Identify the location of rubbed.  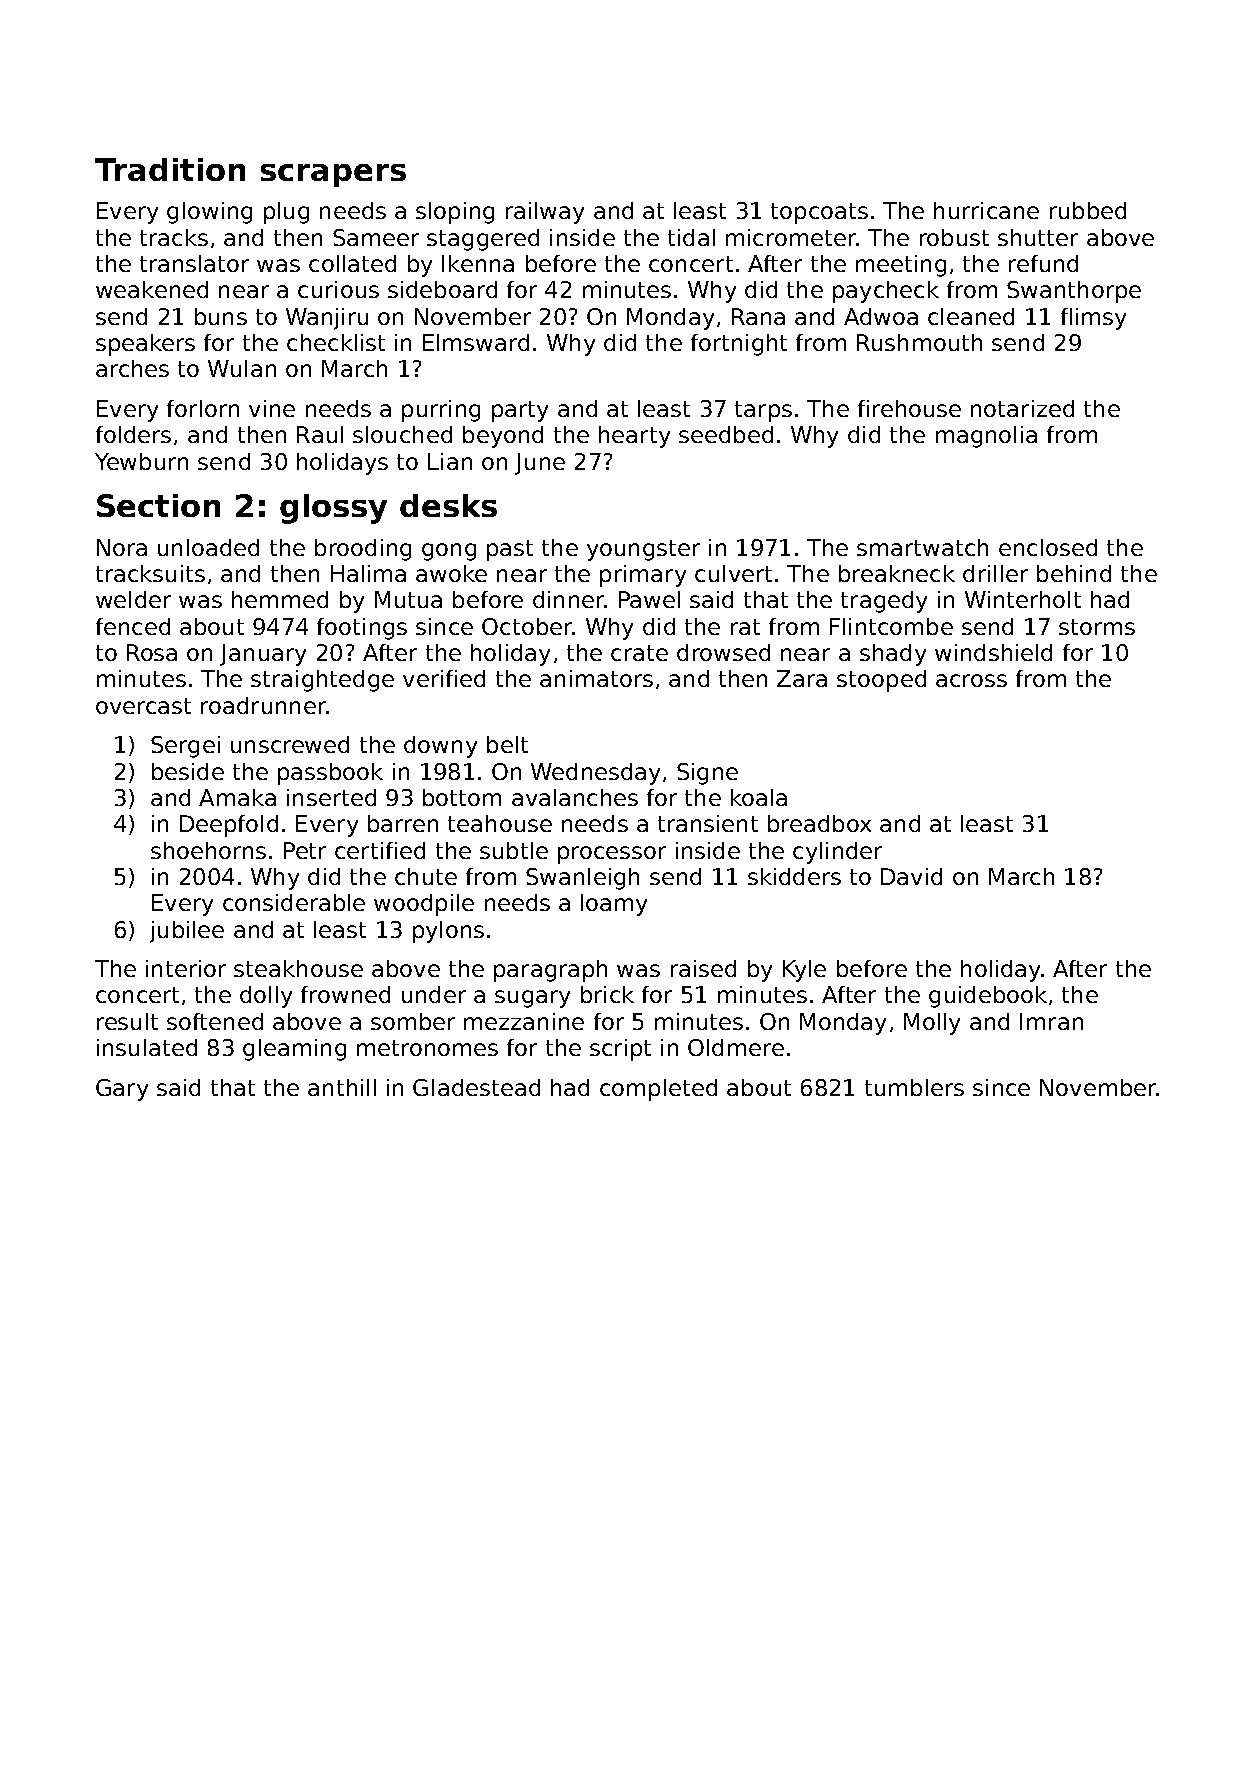
(1088, 210).
